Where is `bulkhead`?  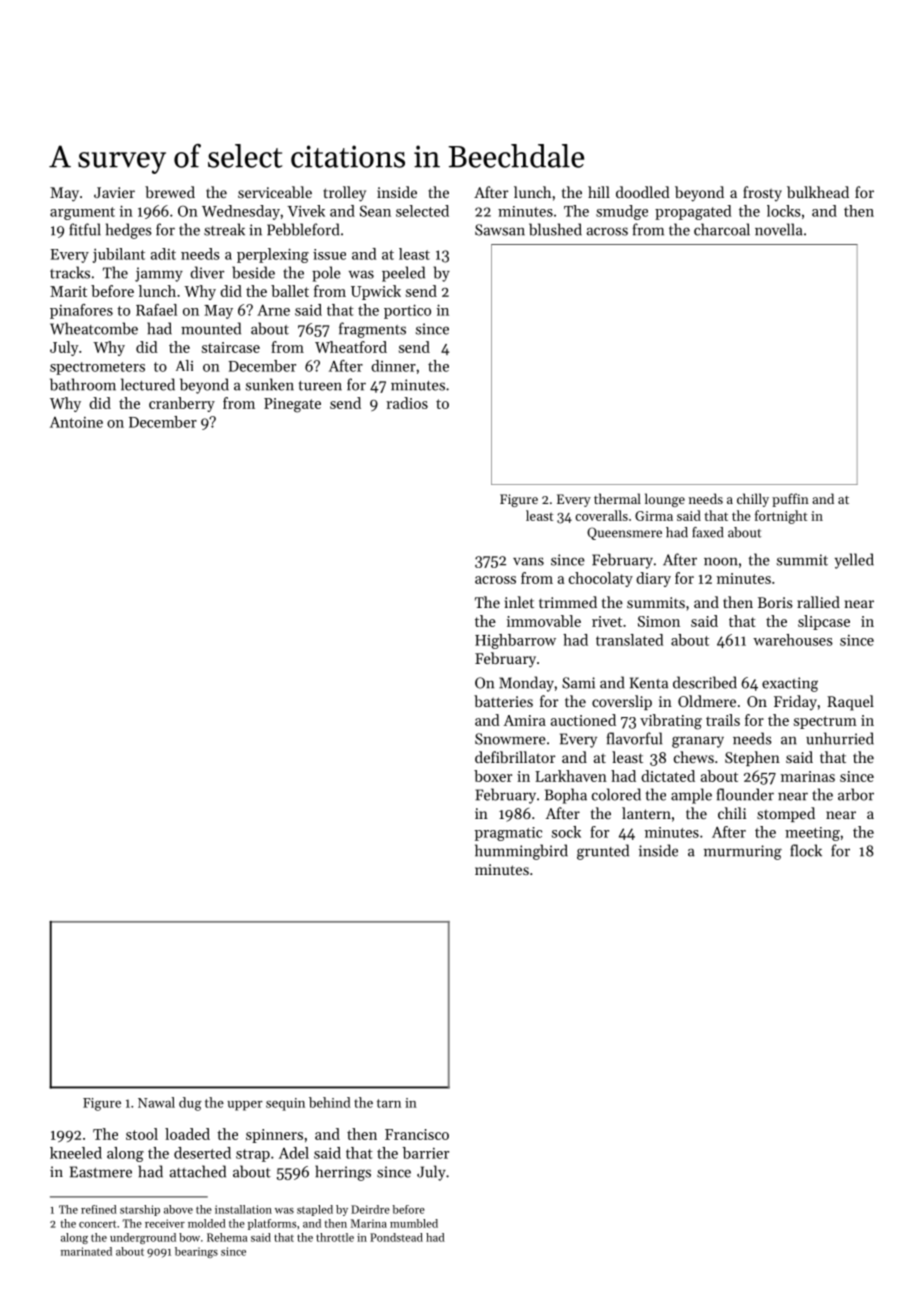 bulkhead is located at coordinates (818, 192).
